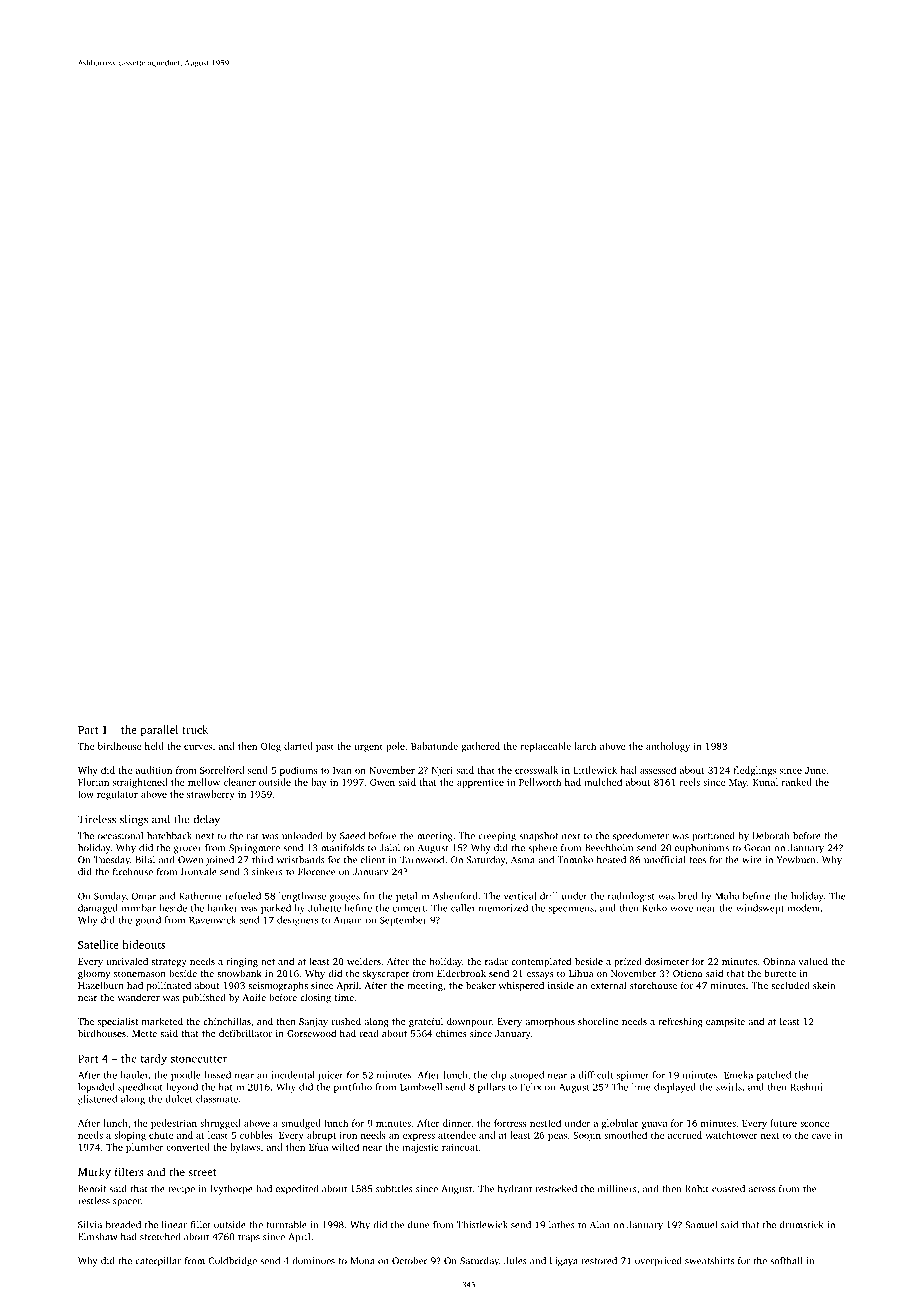  What do you see at coordinates (293, 1075) in the screenshot?
I see `incidental` at bounding box center [293, 1075].
